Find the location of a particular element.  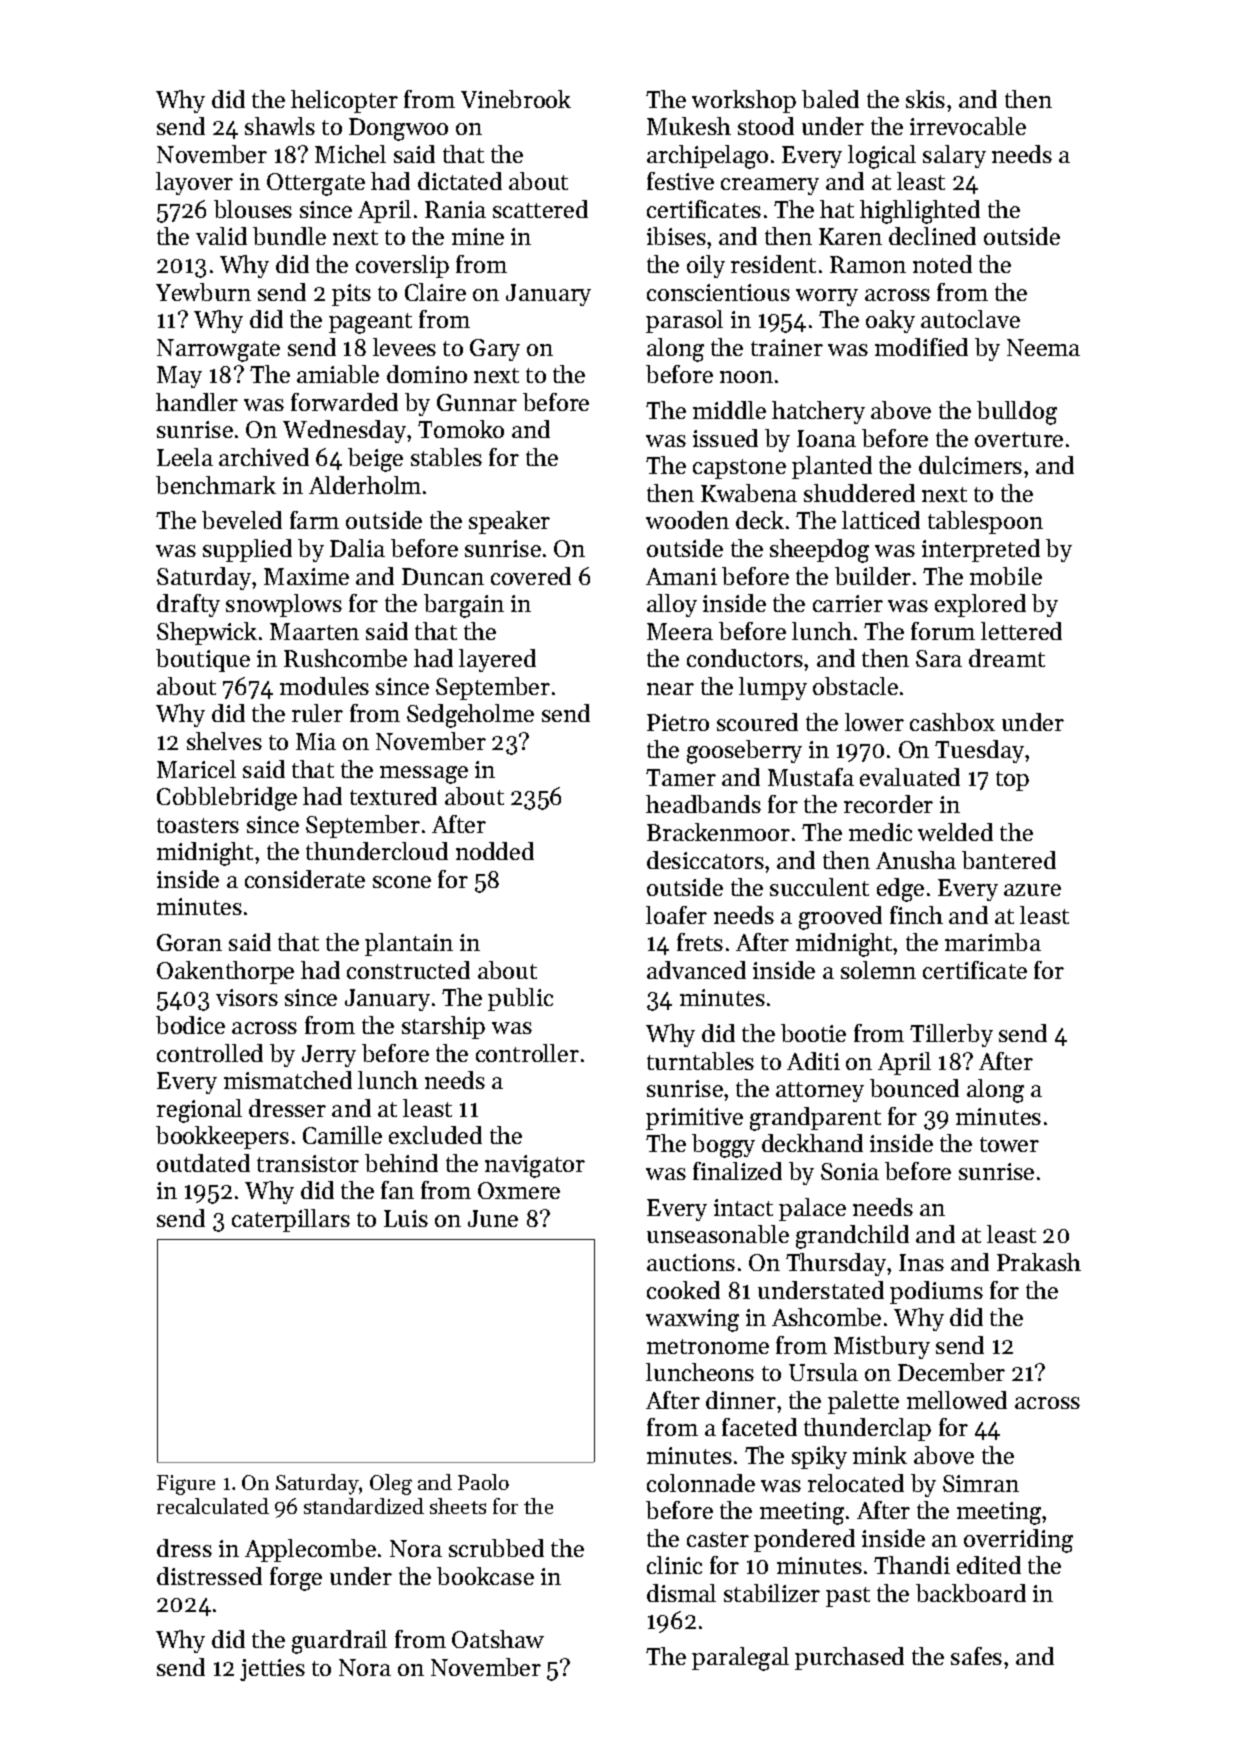

shawls is located at coordinates (280, 126).
